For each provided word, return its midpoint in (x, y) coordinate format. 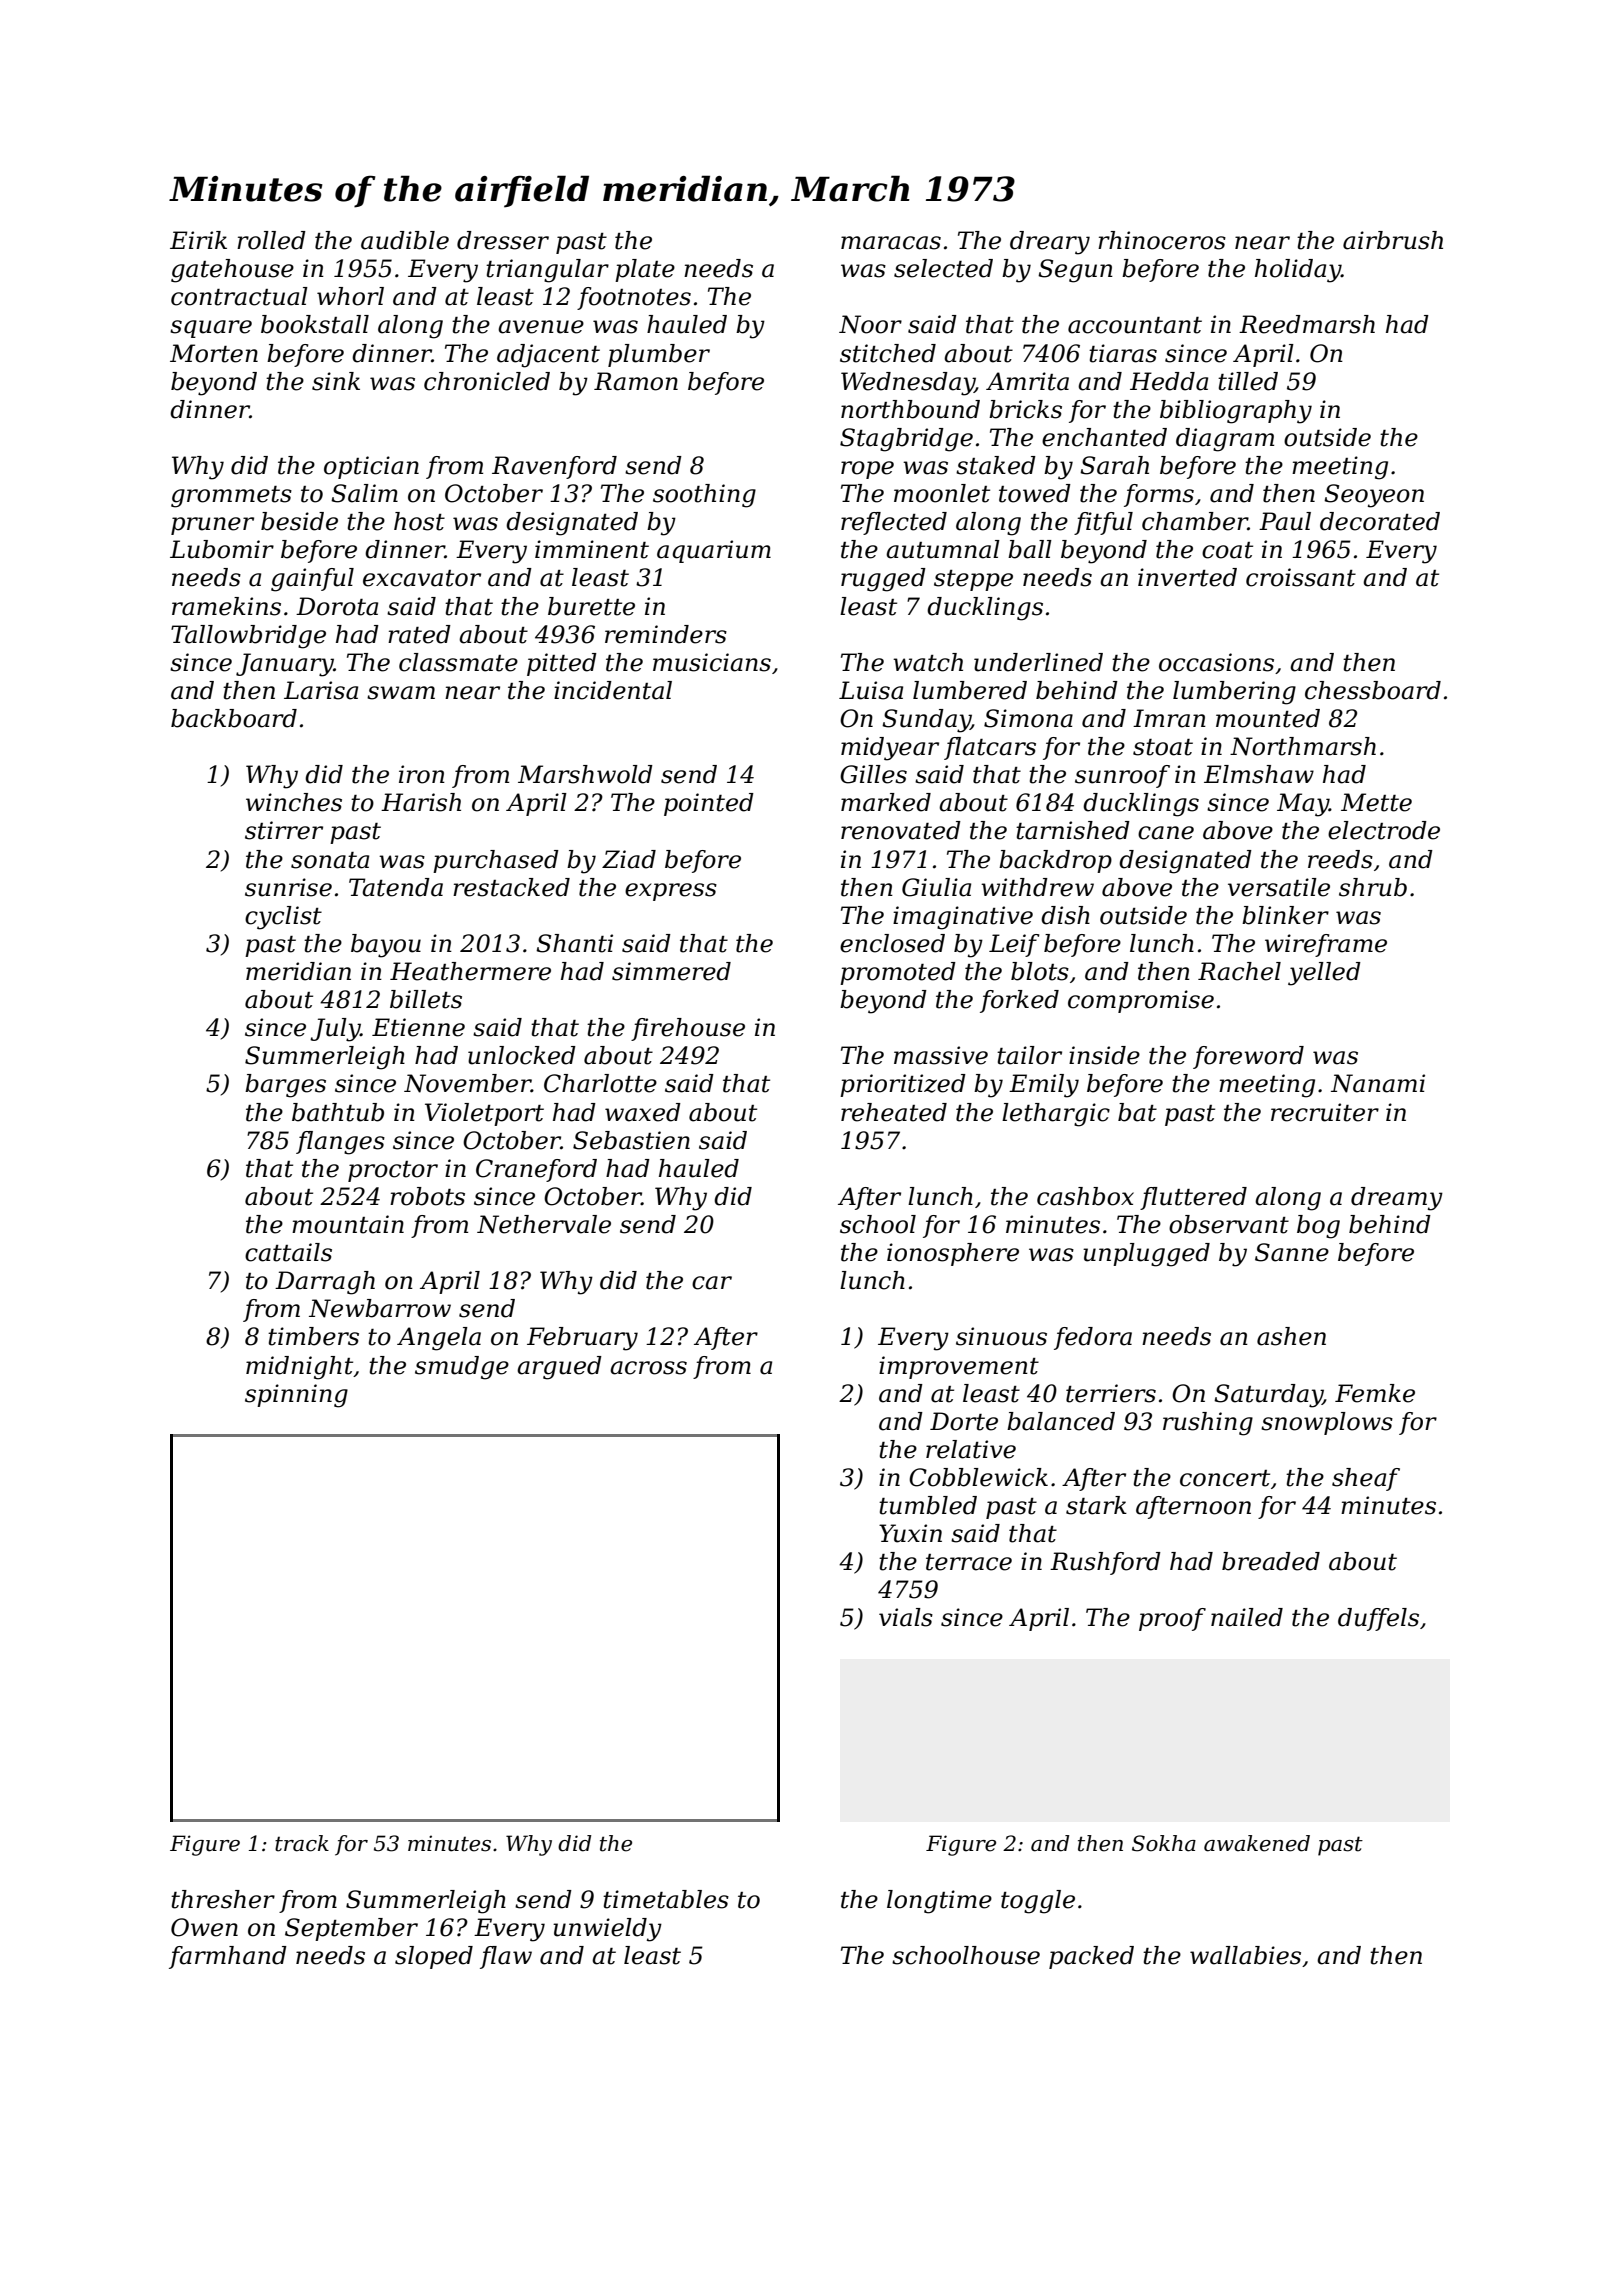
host (419, 521)
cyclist (283, 918)
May (1303, 805)
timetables (666, 1899)
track (302, 1843)
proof (1172, 1619)
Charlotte (600, 1083)
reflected (894, 523)
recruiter (1325, 1112)
